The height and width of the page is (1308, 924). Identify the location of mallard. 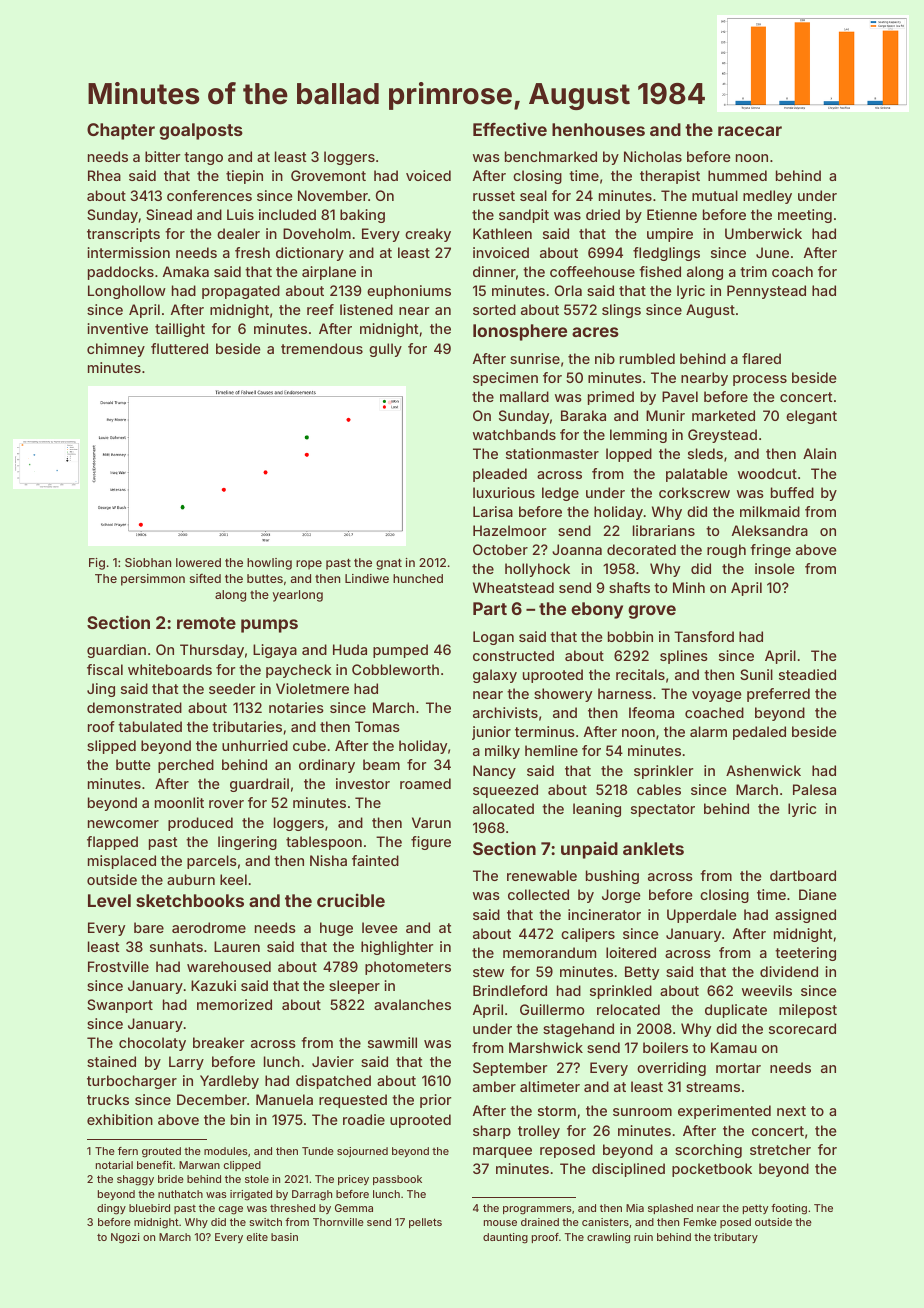
(524, 396).
